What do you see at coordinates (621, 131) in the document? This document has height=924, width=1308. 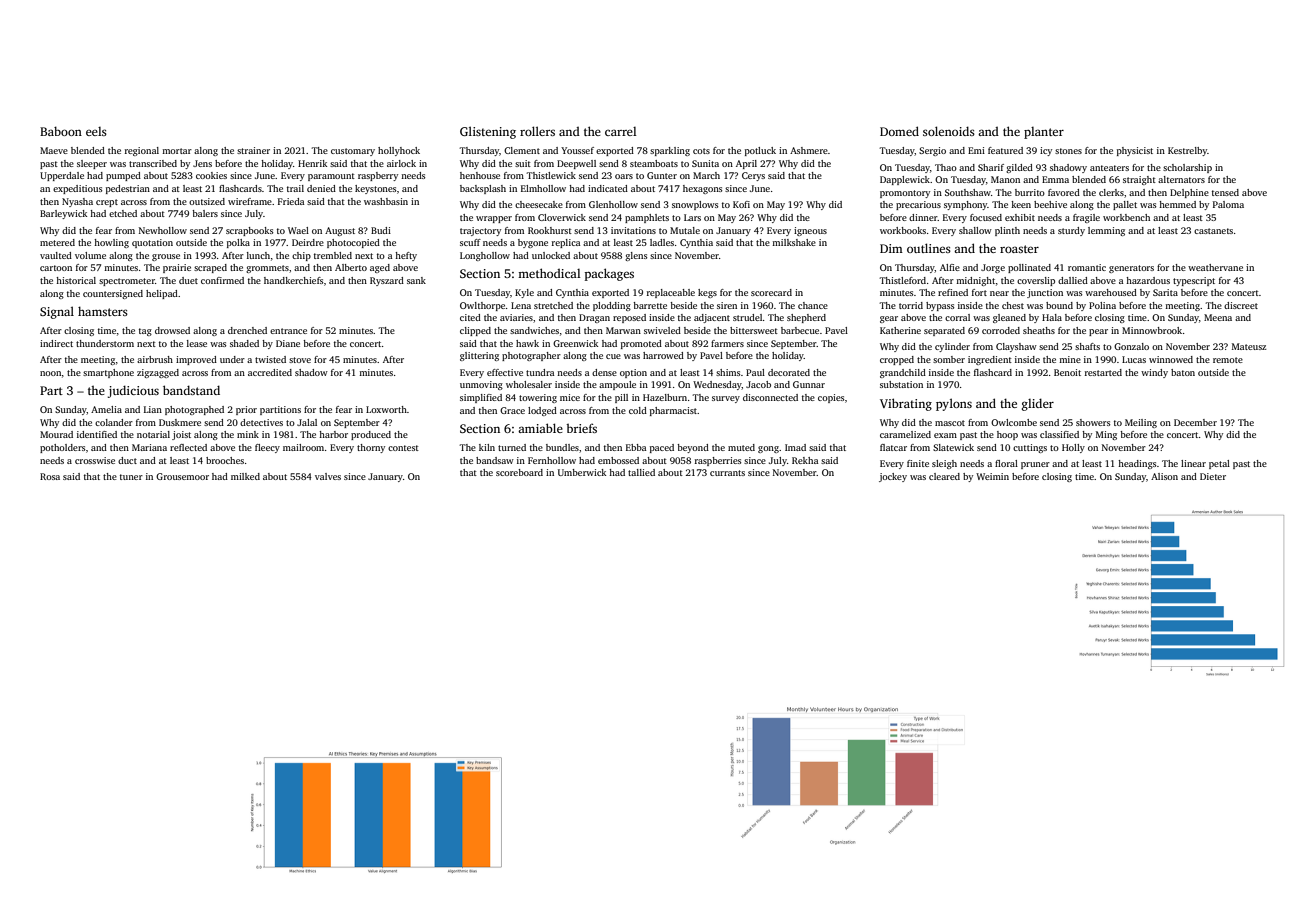 I see `carrel` at bounding box center [621, 131].
